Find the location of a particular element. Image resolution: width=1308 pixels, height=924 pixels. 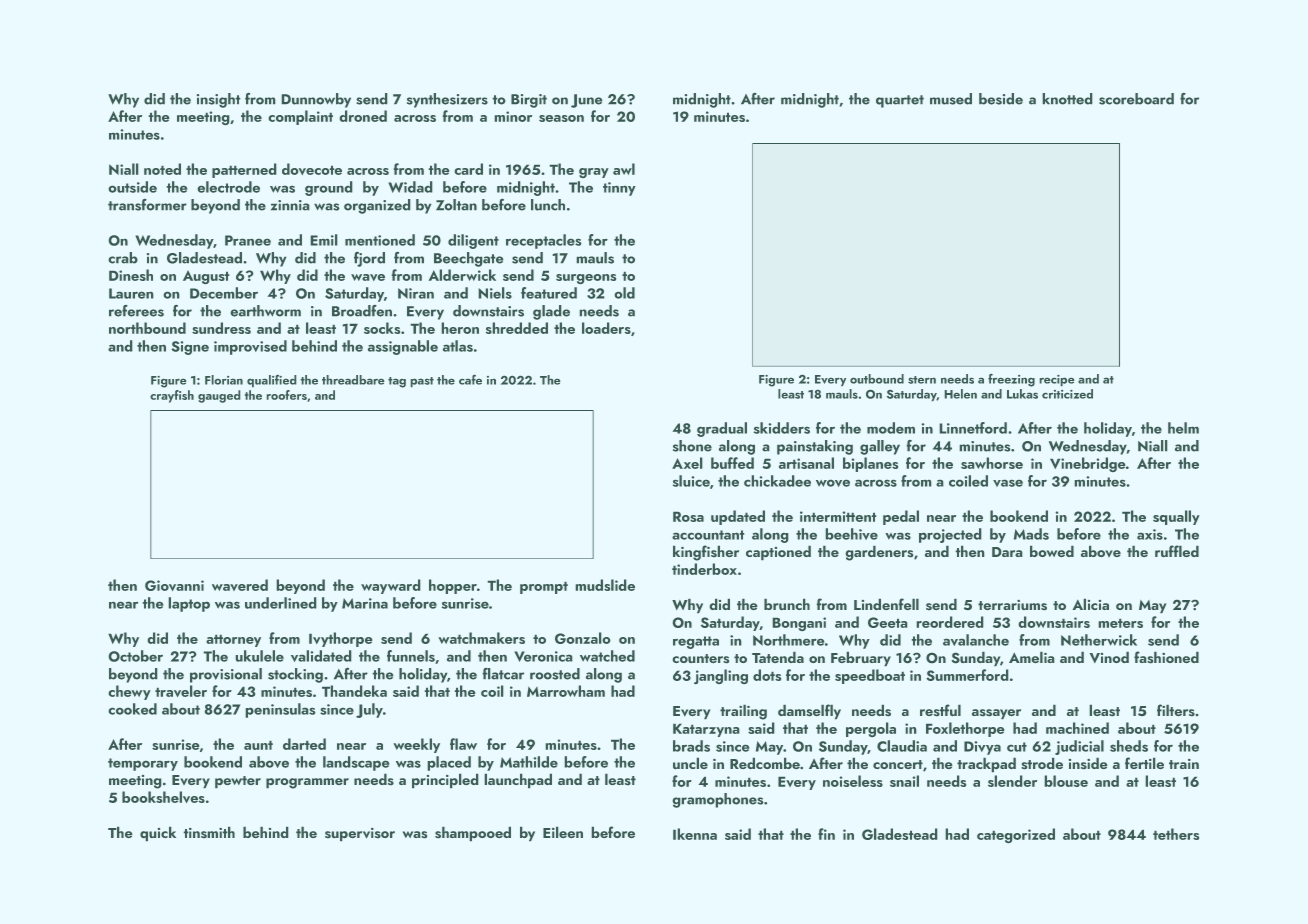

scoreboard is located at coordinates (1136, 99).
